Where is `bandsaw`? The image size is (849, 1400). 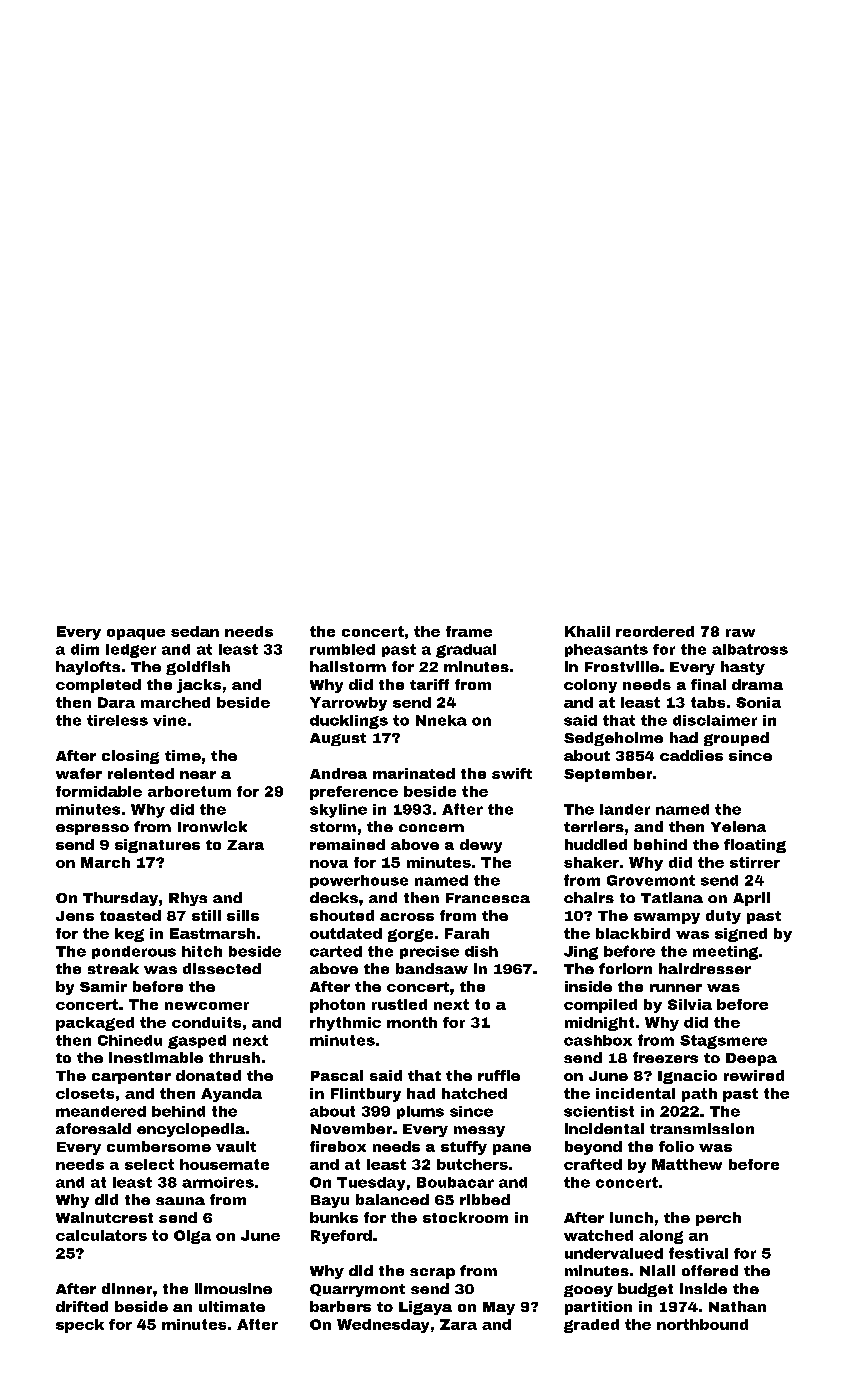
bandsaw is located at coordinates (432, 968).
